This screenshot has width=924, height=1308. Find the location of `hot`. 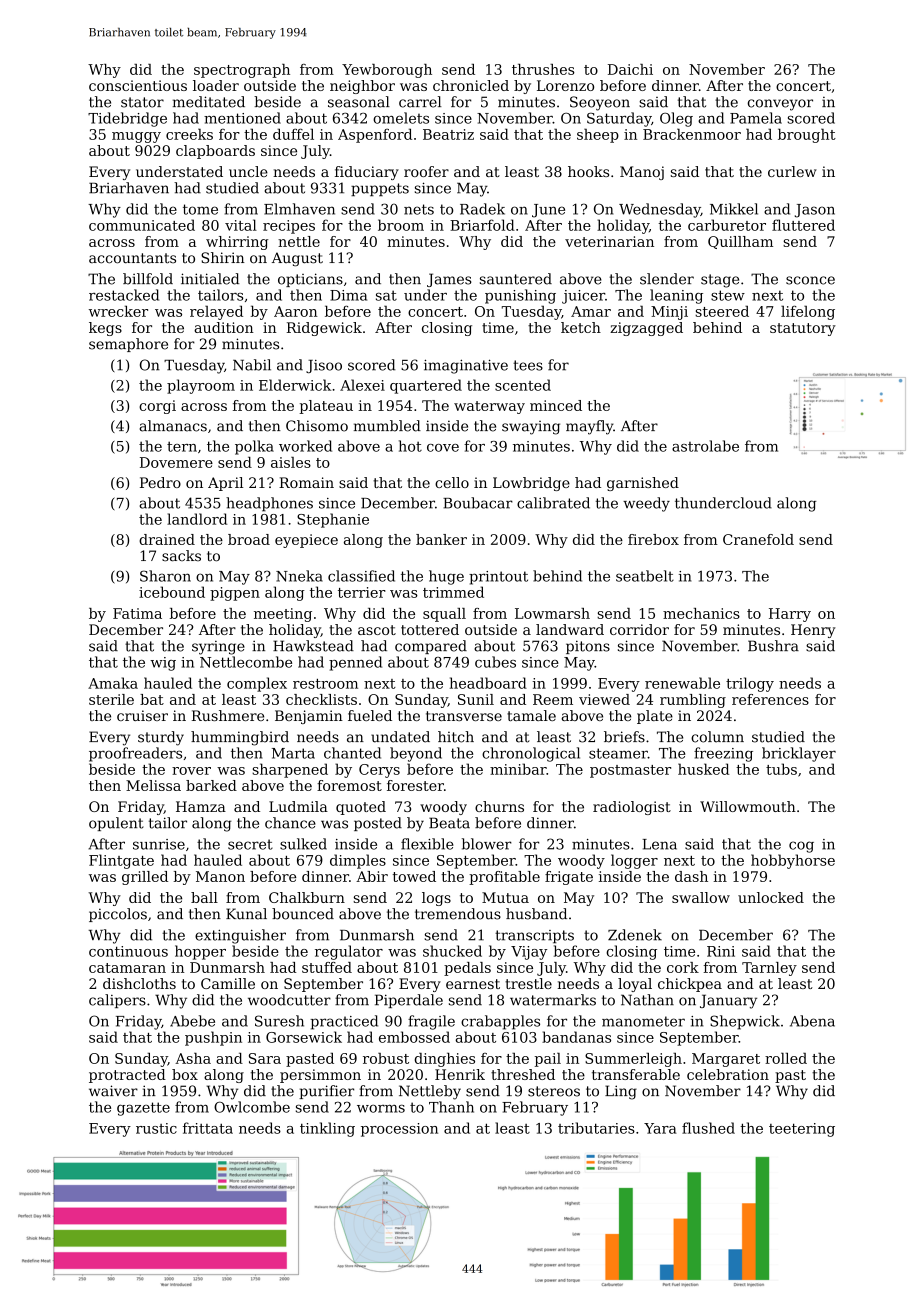

hot is located at coordinates (410, 446).
